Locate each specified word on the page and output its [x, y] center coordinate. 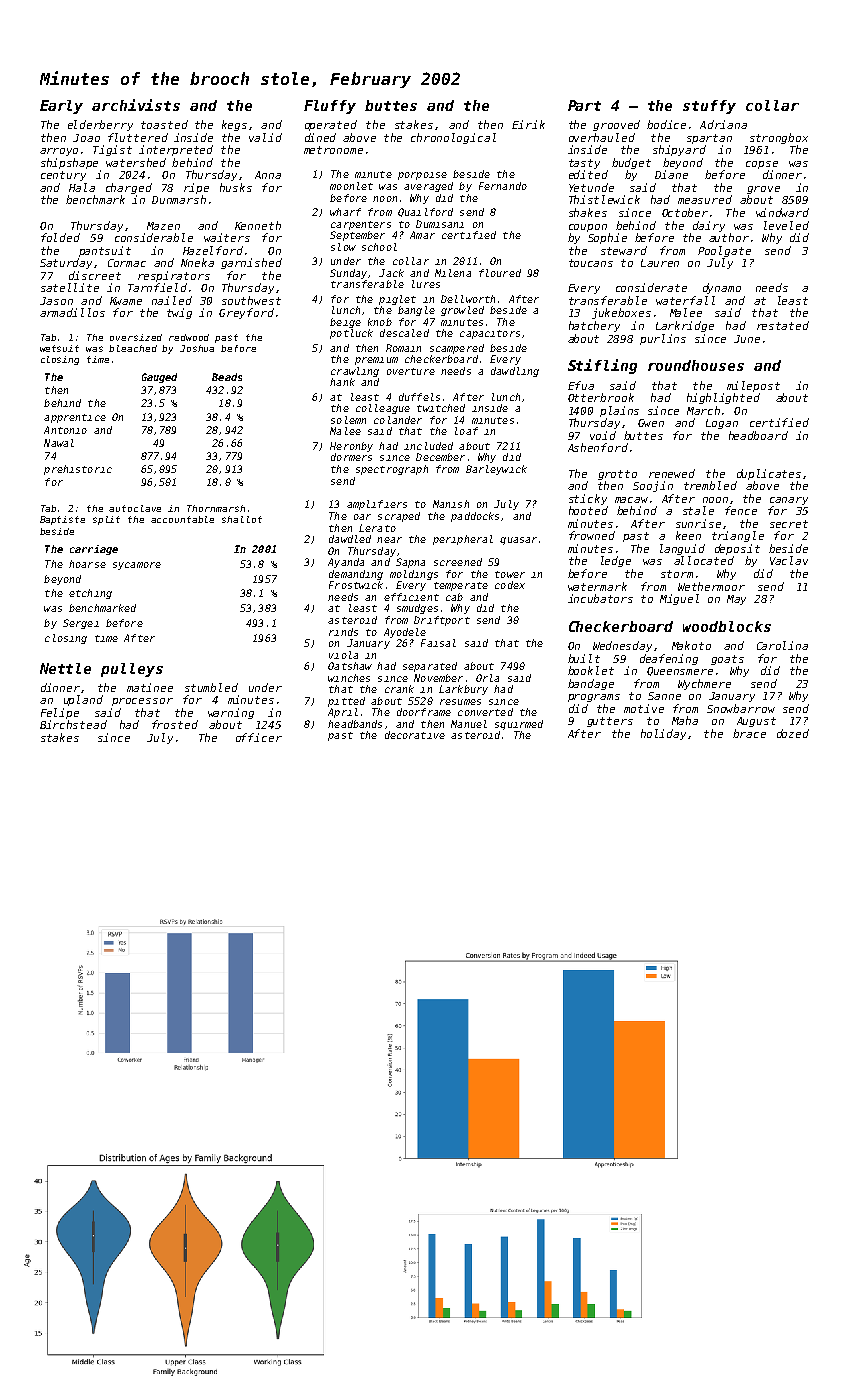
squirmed [519, 725]
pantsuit [105, 251]
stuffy [709, 107]
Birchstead [73, 724]
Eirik [528, 124]
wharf [345, 212]
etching [90, 594]
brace [749, 733]
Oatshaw [350, 666]
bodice [666, 124]
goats [727, 660]
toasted [164, 124]
